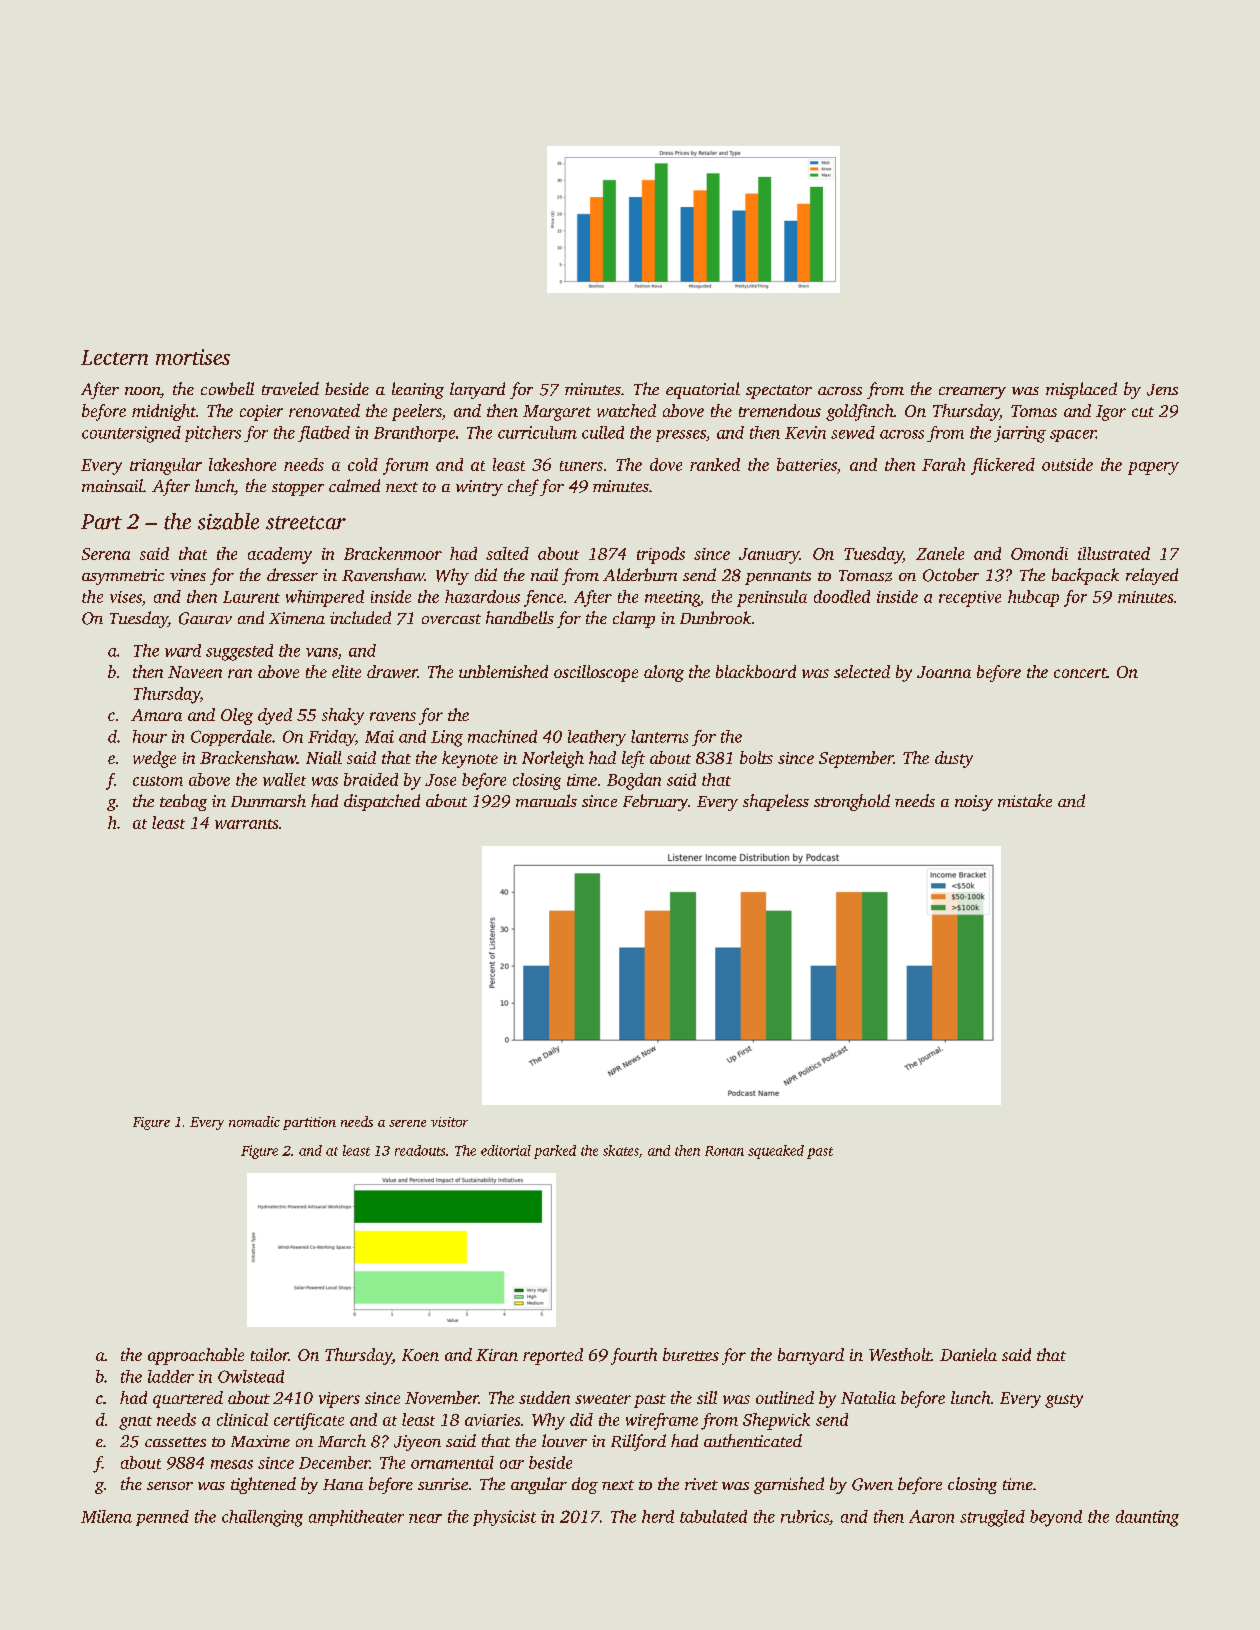 The height and width of the screenshot is (1630, 1260). Describe the element at coordinates (805, 1516) in the screenshot. I see `rubrics` at that location.
